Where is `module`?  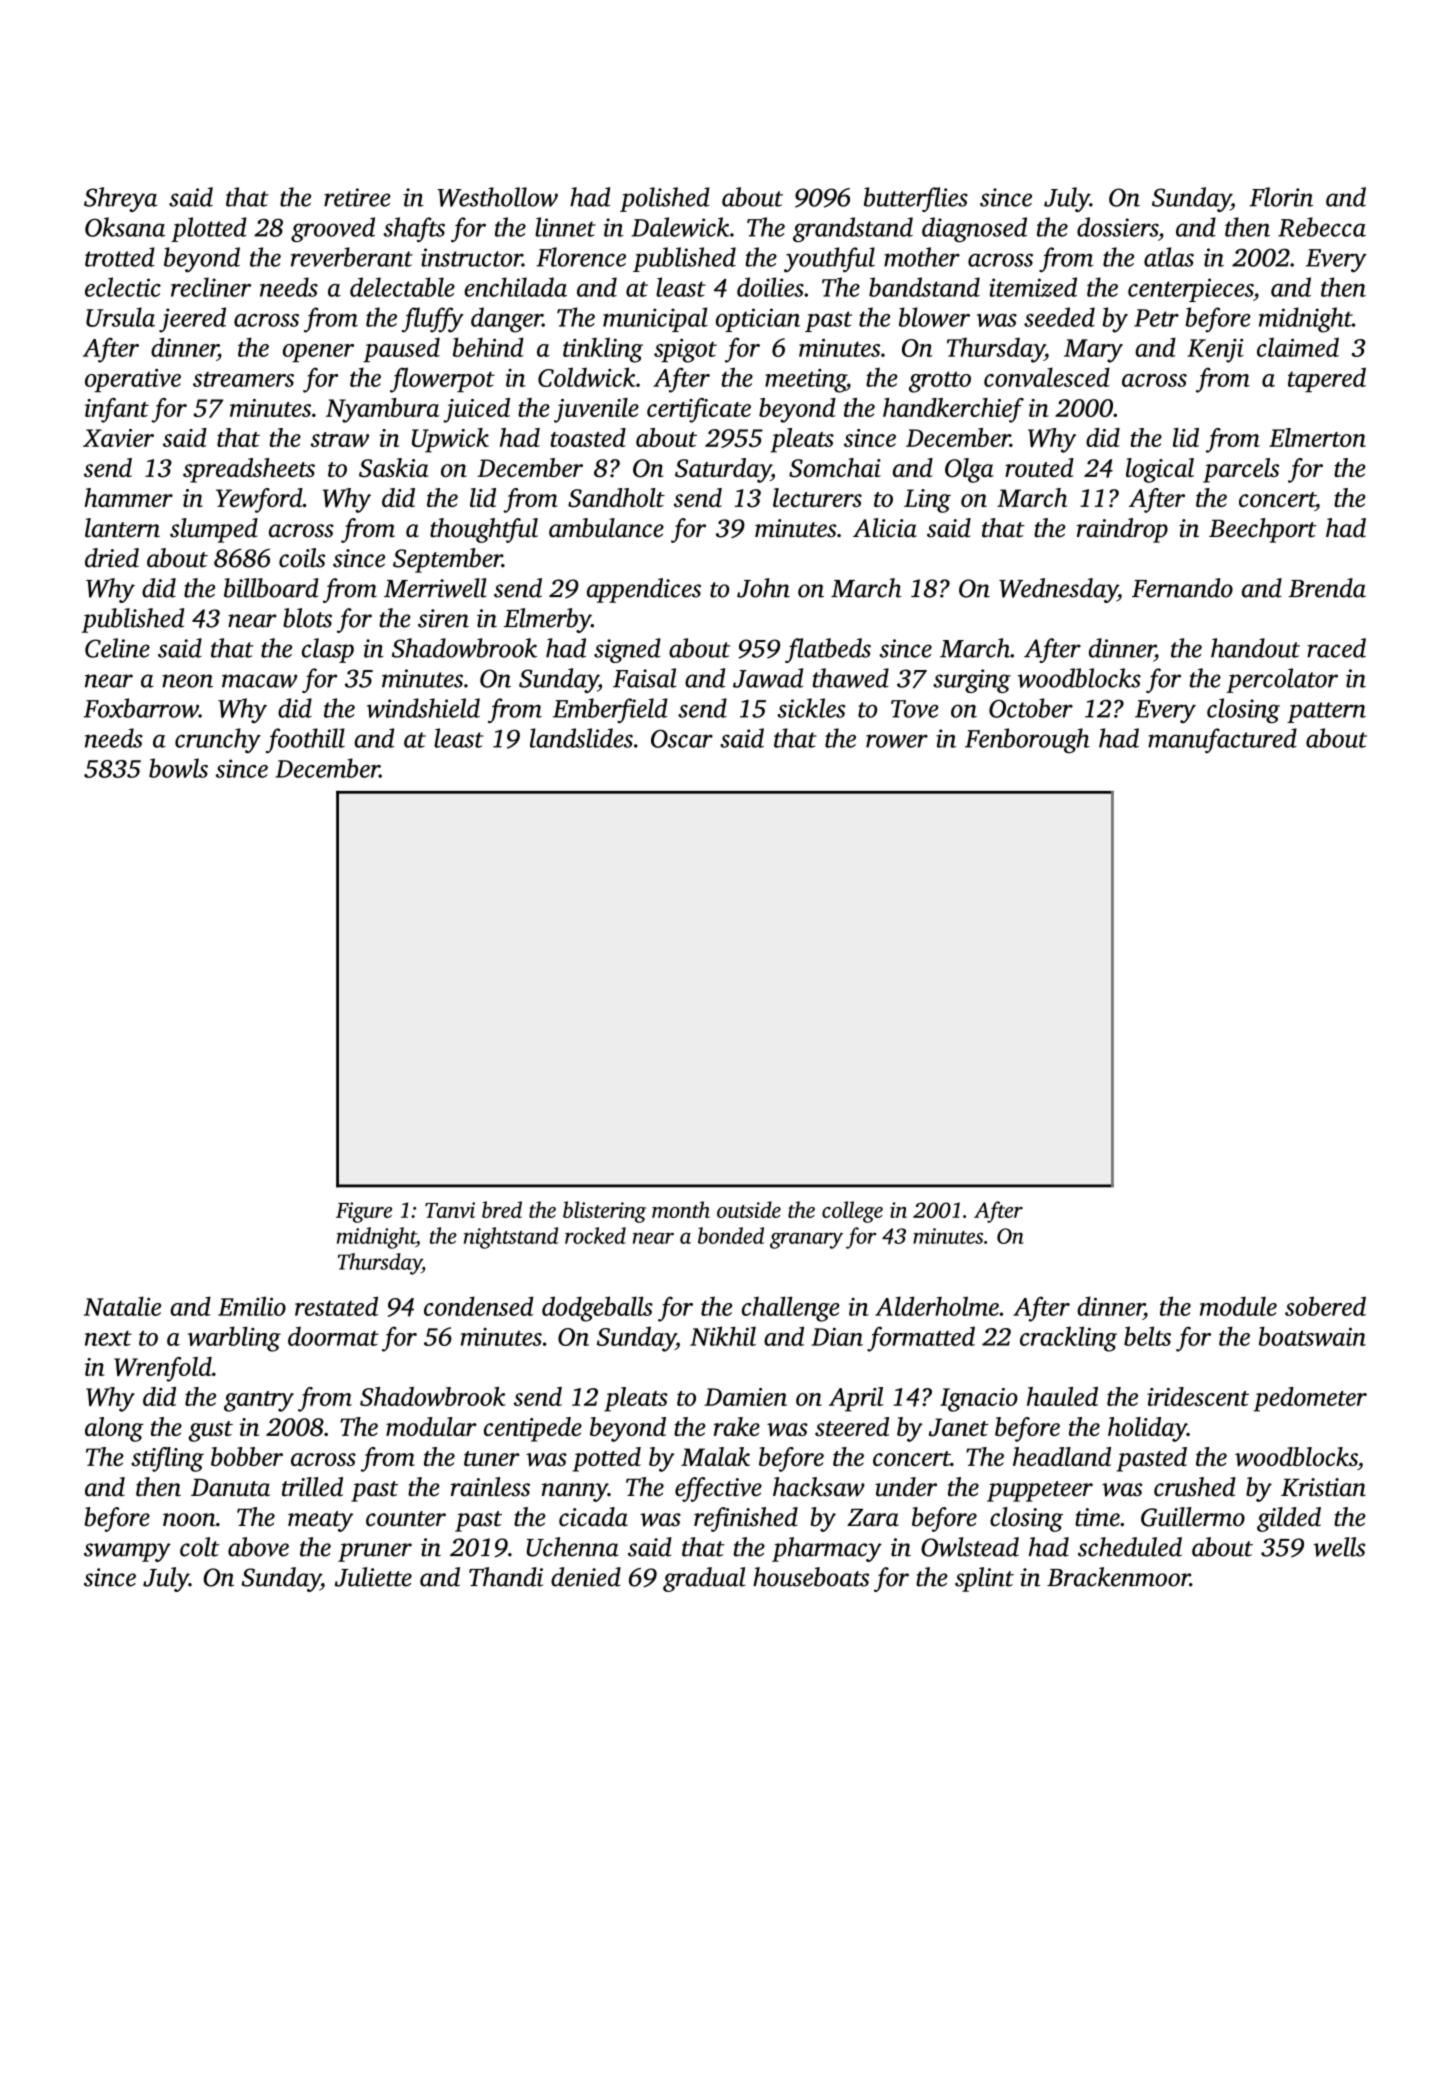 module is located at coordinates (1238, 1306).
